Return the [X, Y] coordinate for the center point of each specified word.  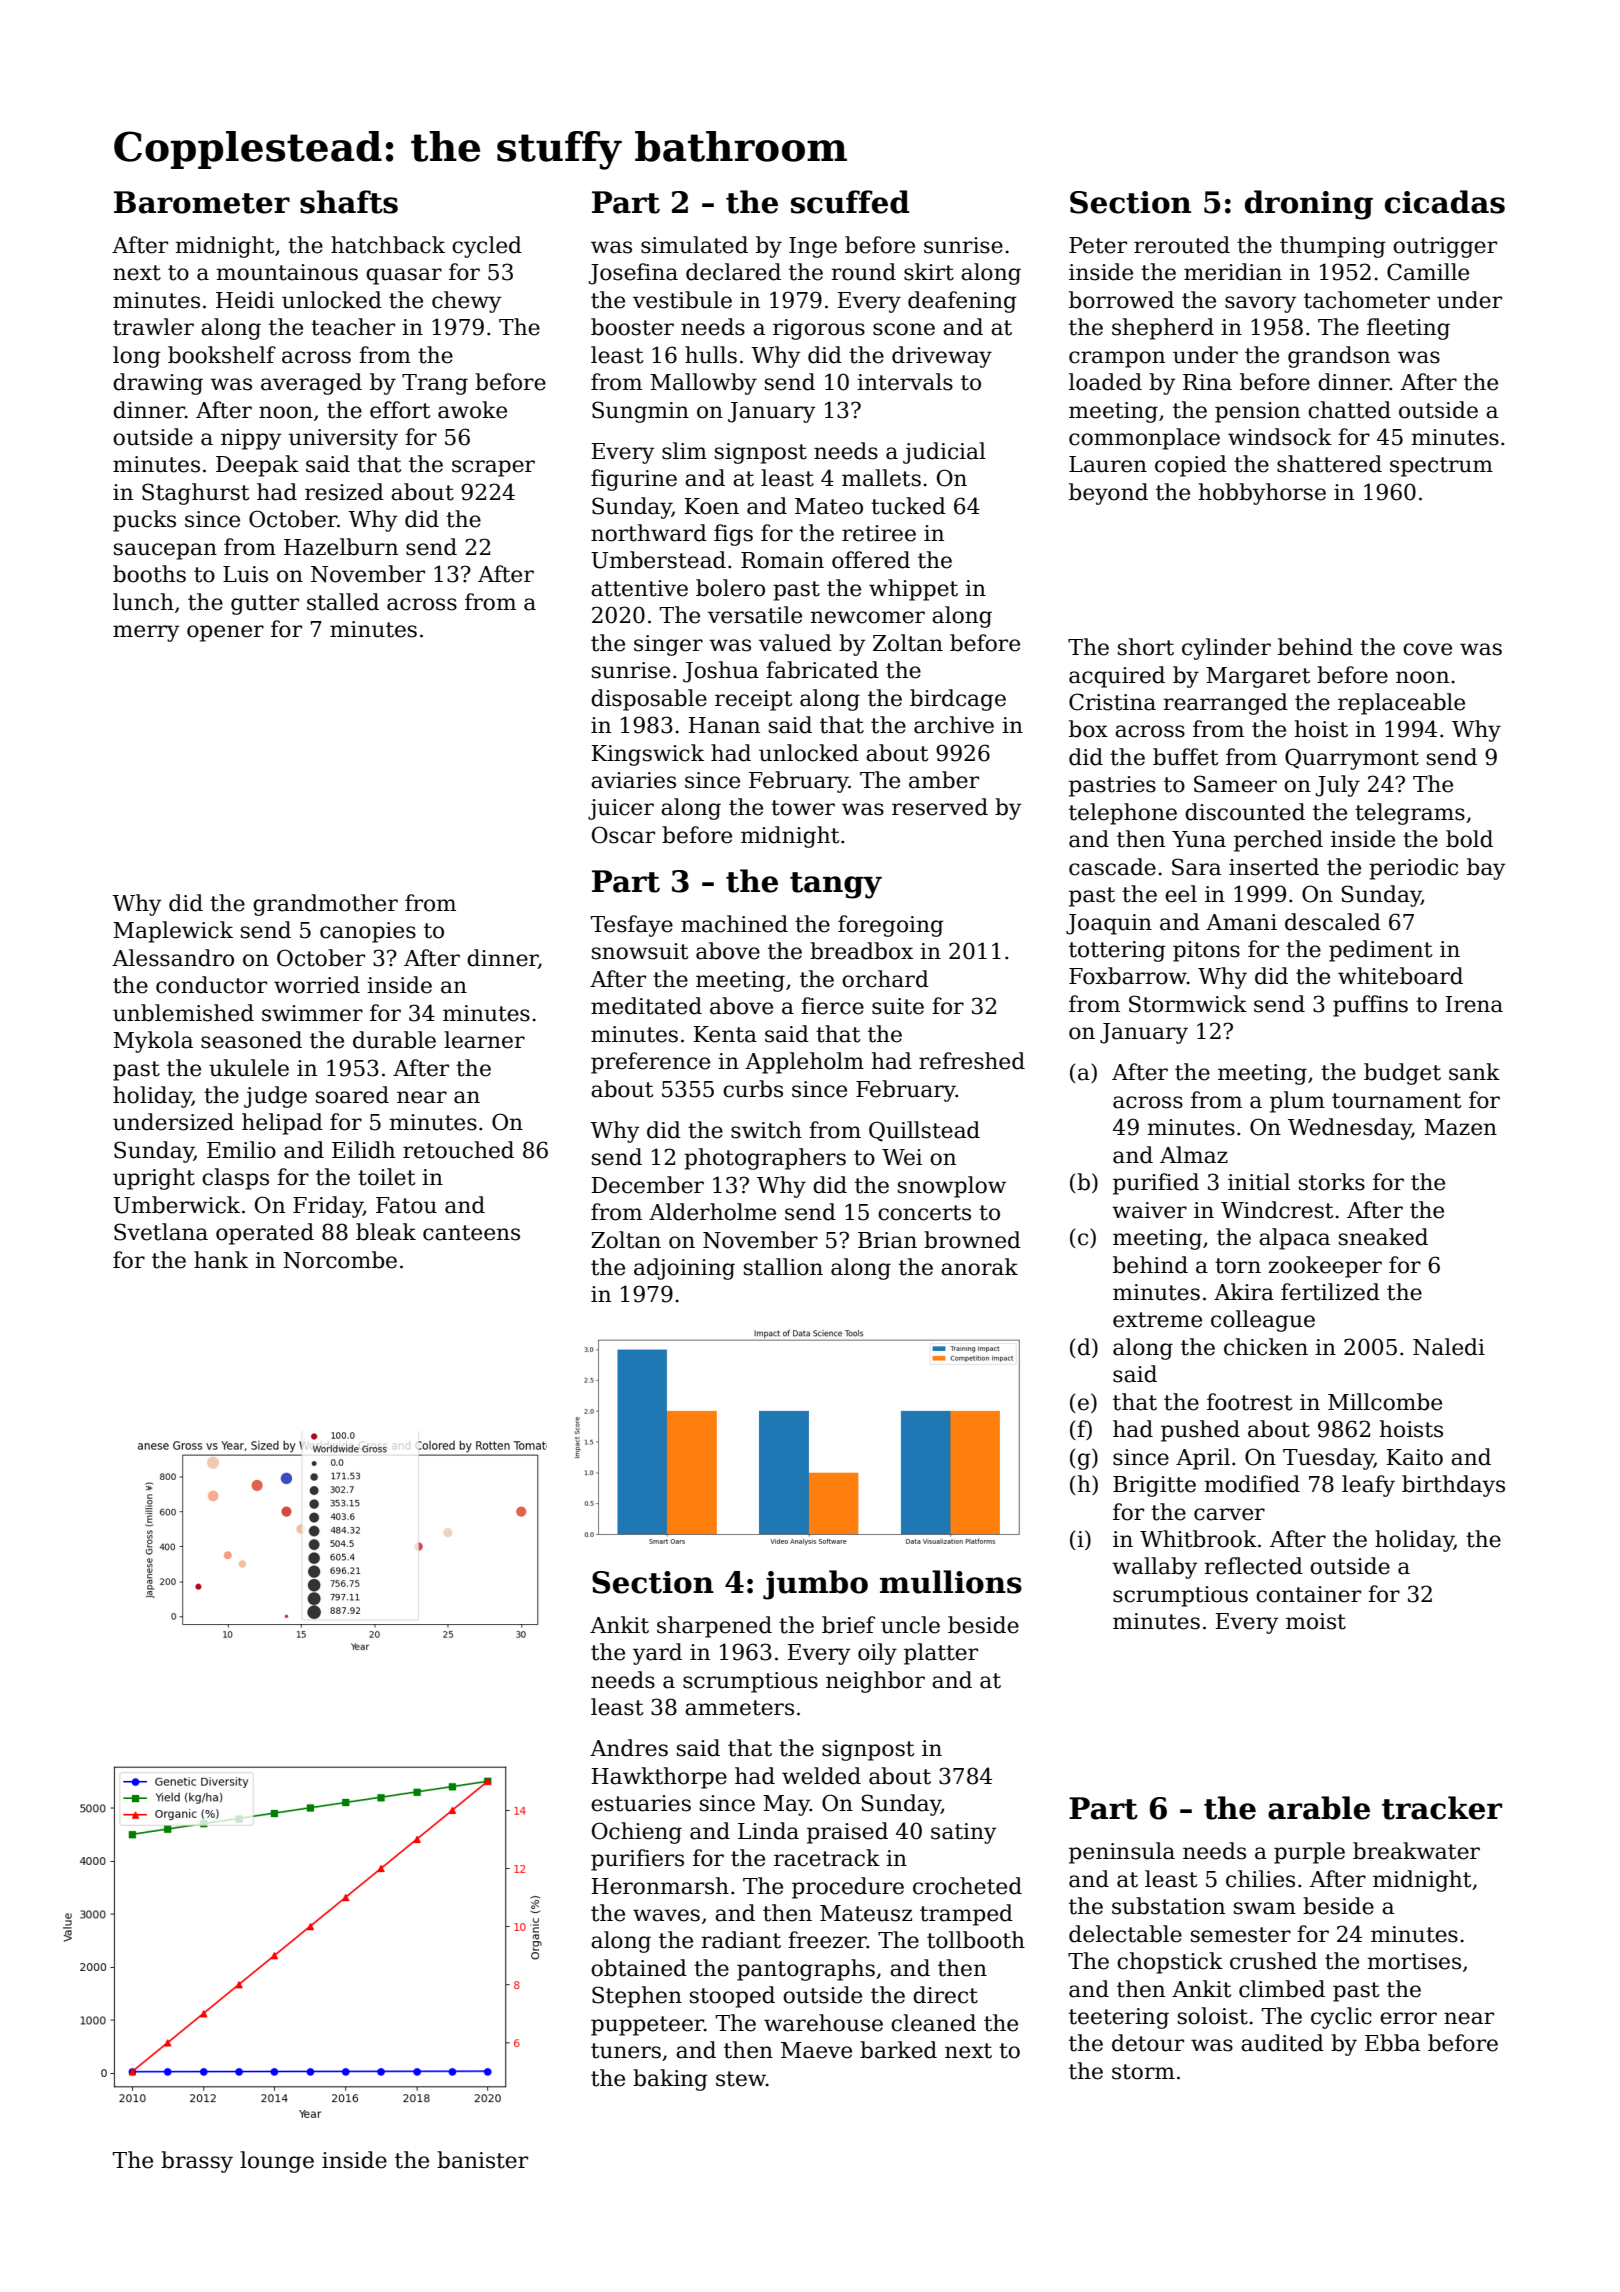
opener [225, 633]
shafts [349, 202]
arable [1319, 1808]
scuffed [850, 202]
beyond [1108, 494]
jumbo [815, 1585]
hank [221, 1260]
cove [1427, 649]
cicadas [1445, 202]
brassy [197, 2162]
